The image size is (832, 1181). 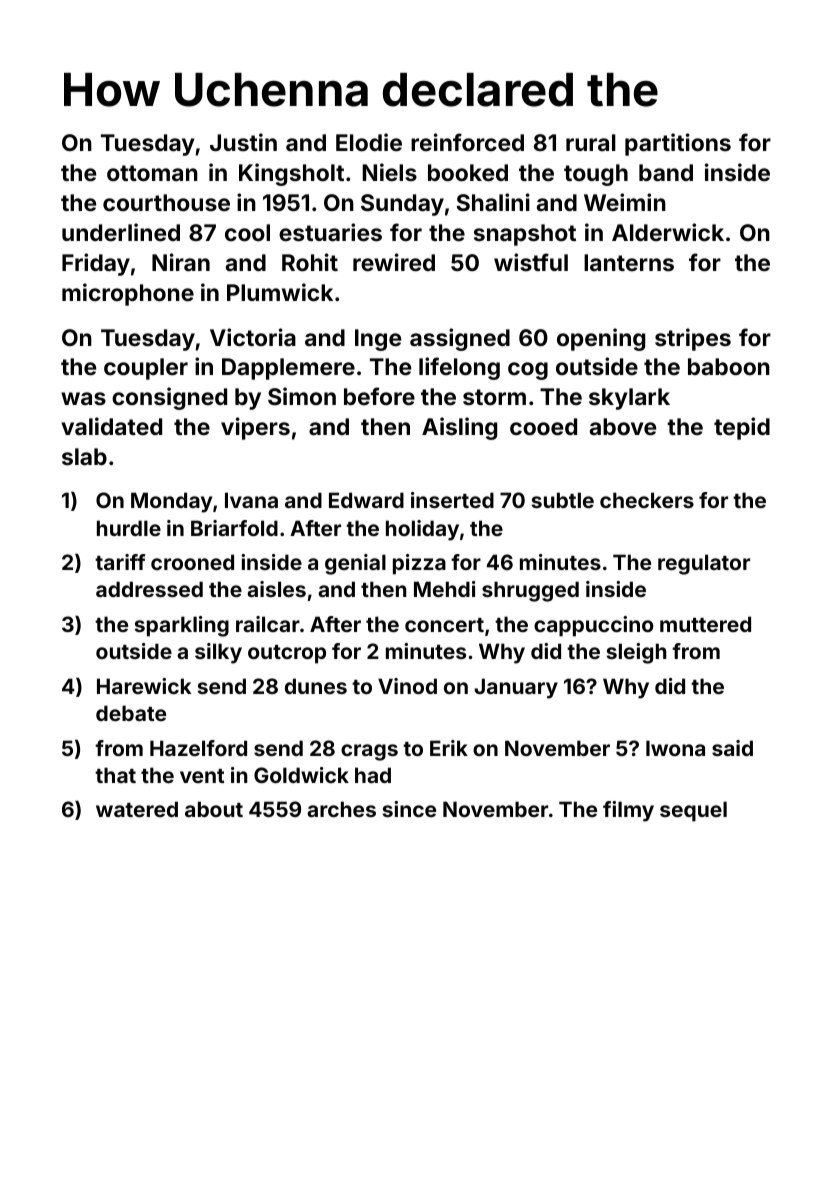 What do you see at coordinates (120, 562) in the page?
I see `tariff` at bounding box center [120, 562].
